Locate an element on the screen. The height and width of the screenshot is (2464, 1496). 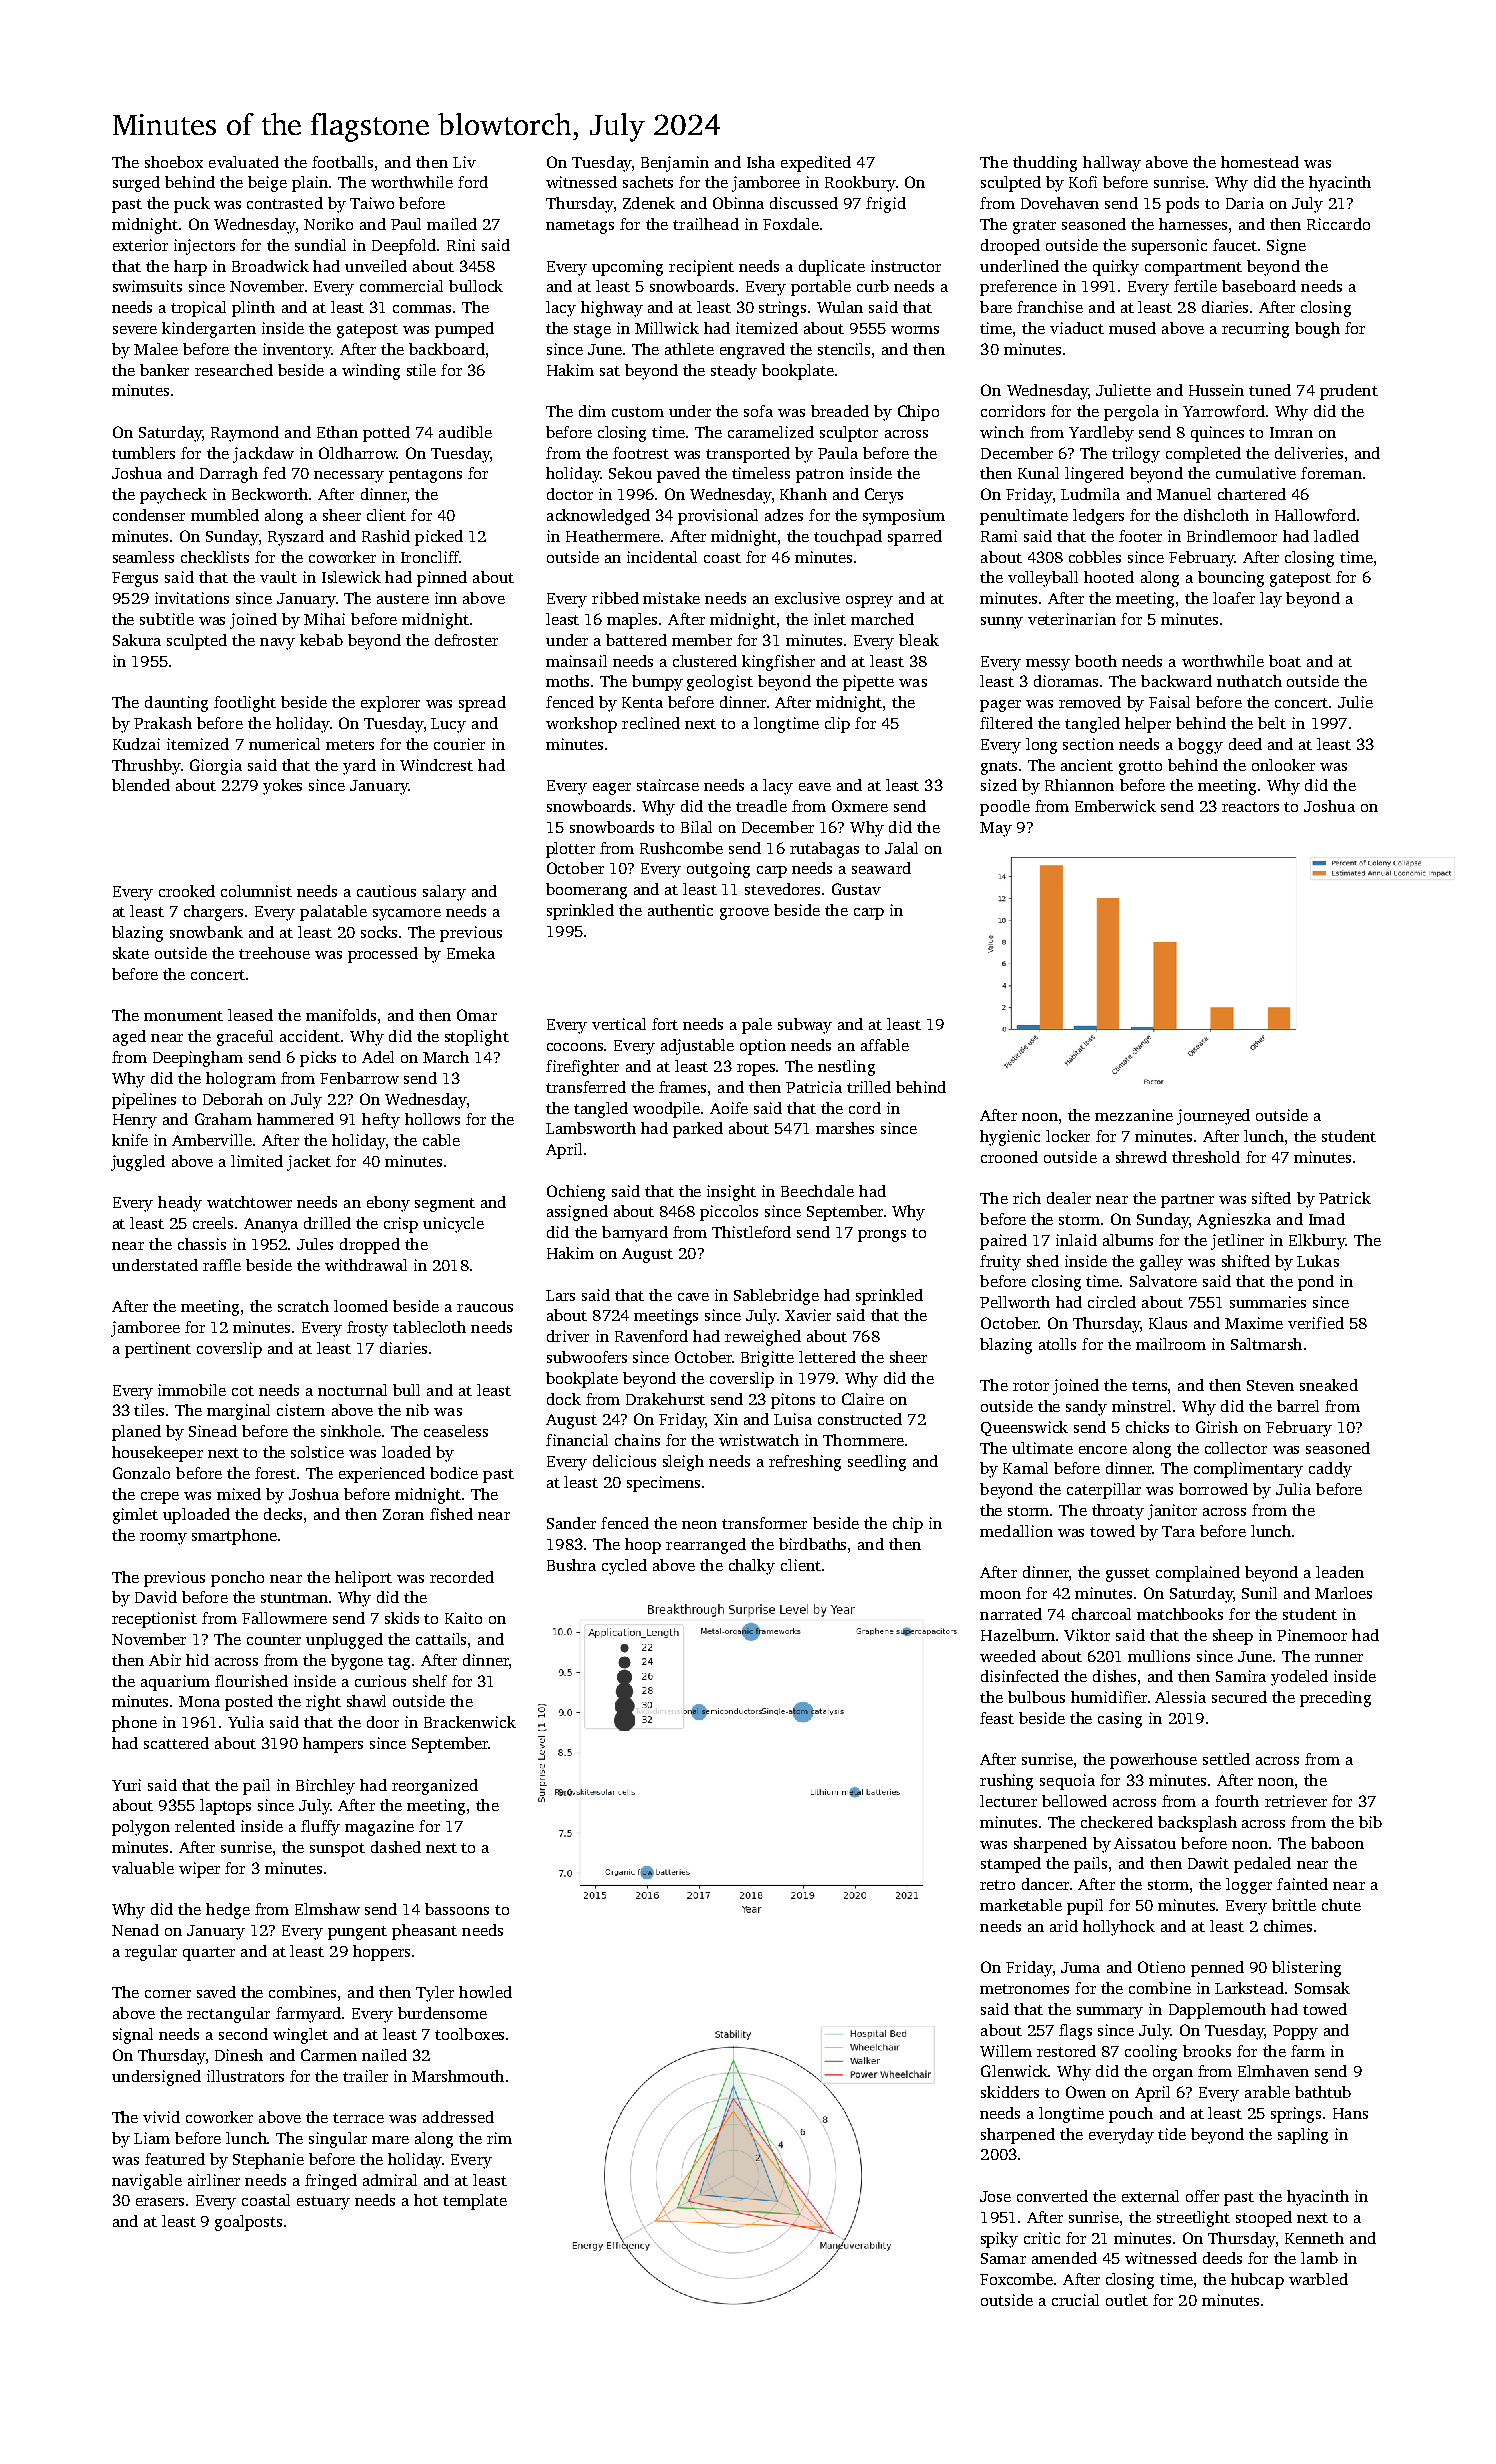
locker is located at coordinates (1068, 1136).
